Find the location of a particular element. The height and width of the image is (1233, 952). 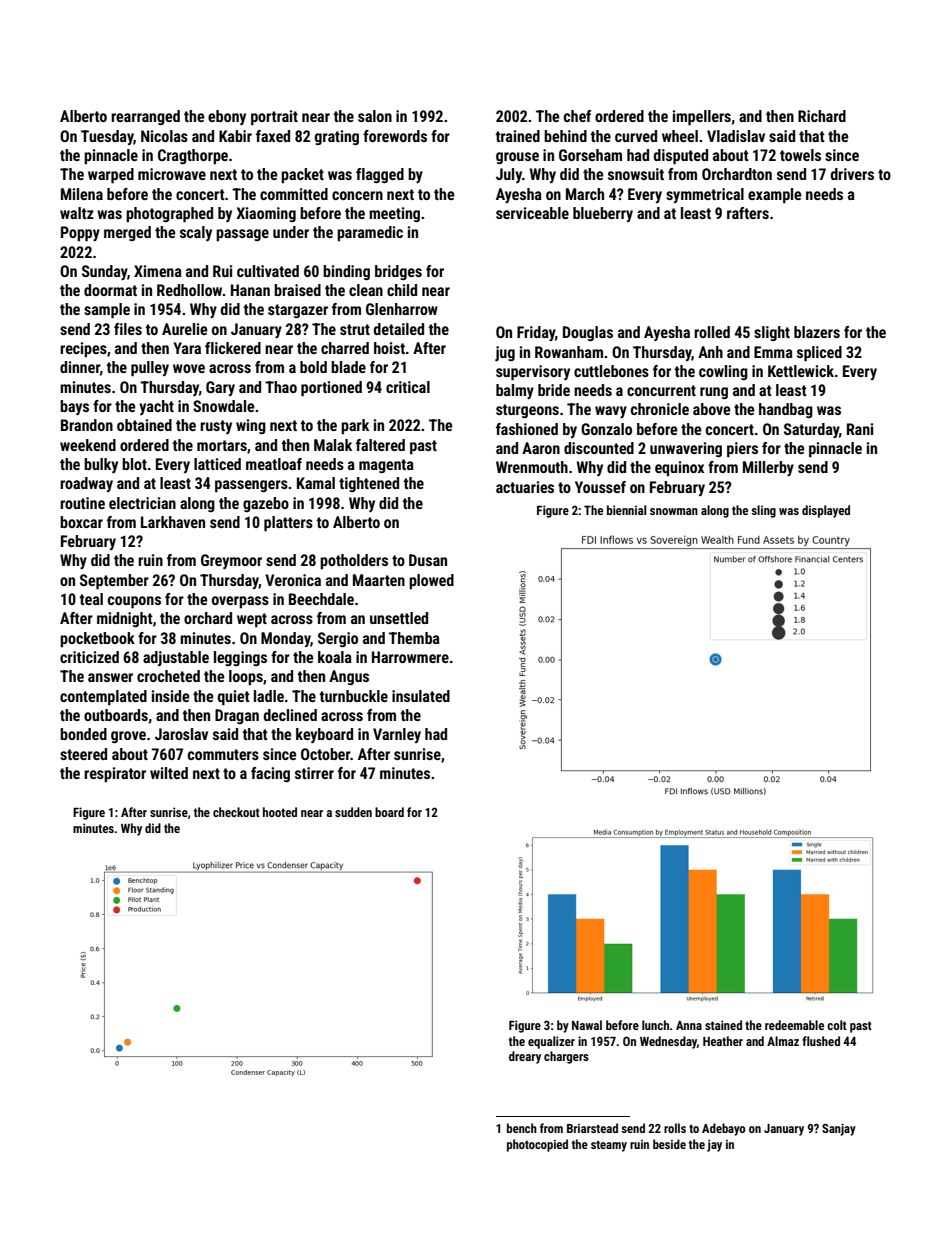

faltered is located at coordinates (380, 445).
